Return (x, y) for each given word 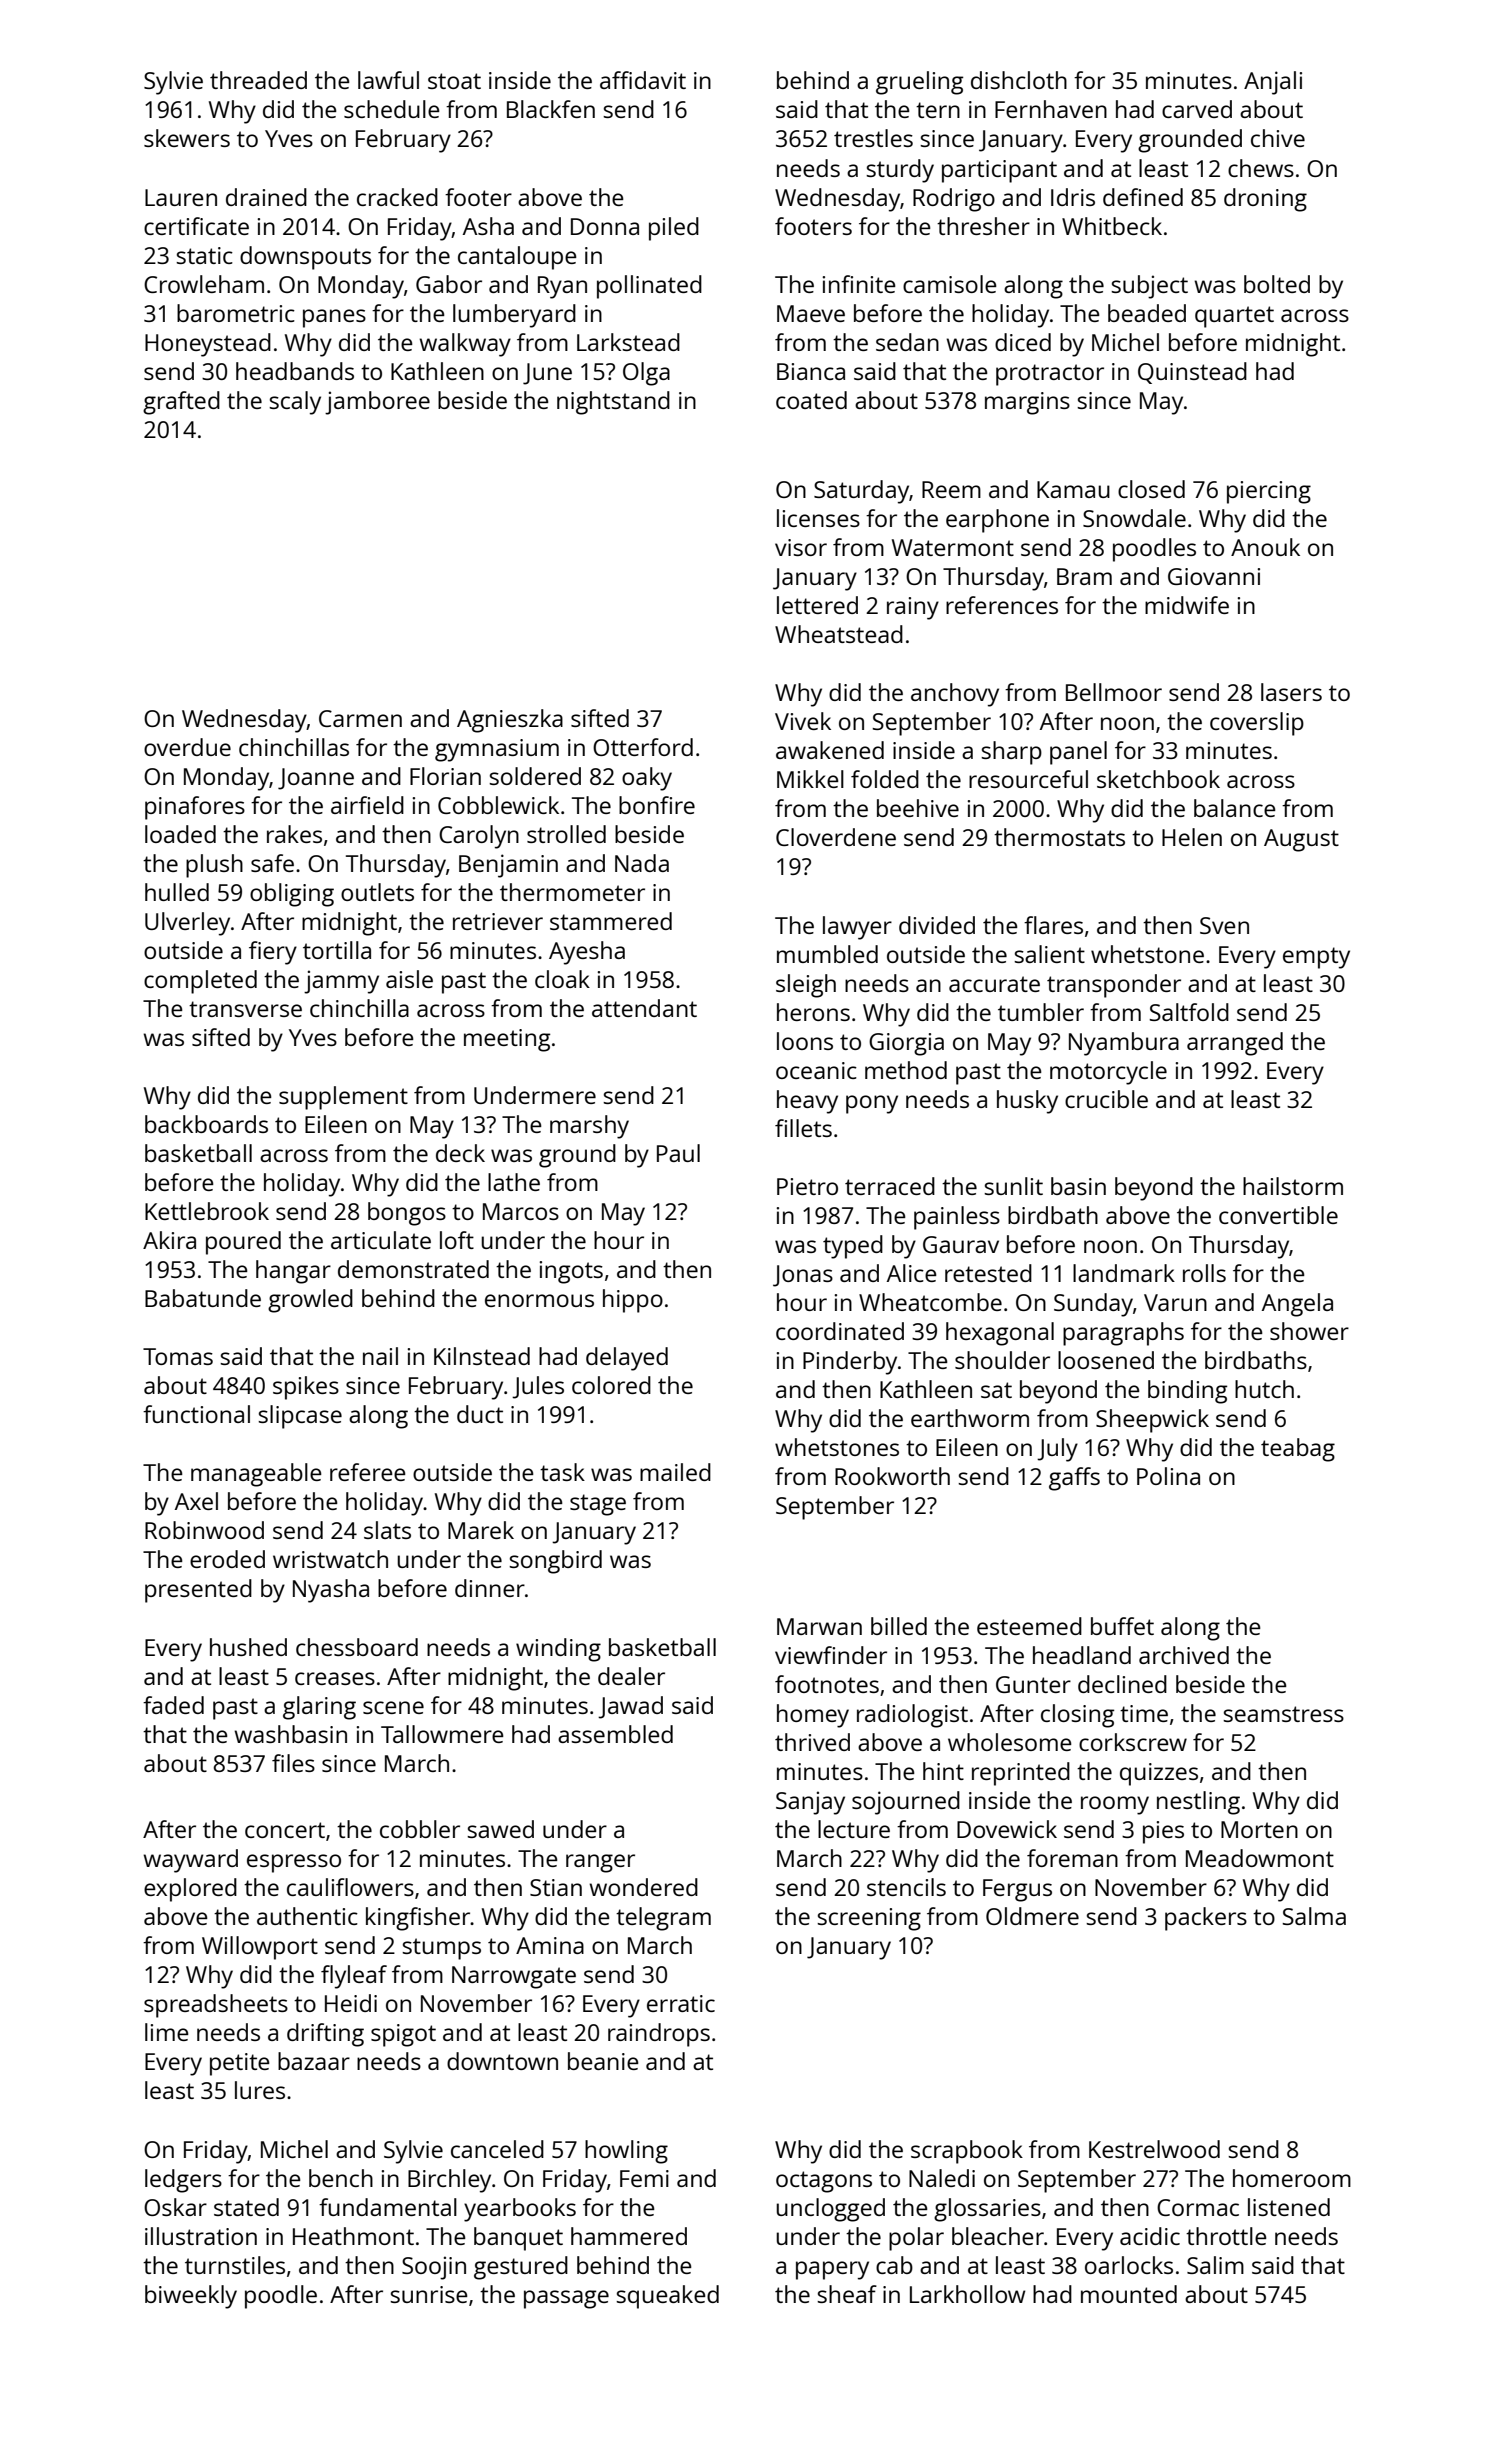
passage (566, 2299)
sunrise (429, 2294)
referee (368, 1472)
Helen (1192, 837)
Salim (1215, 2265)
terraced (890, 1186)
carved (1197, 109)
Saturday (861, 492)
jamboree (377, 403)
